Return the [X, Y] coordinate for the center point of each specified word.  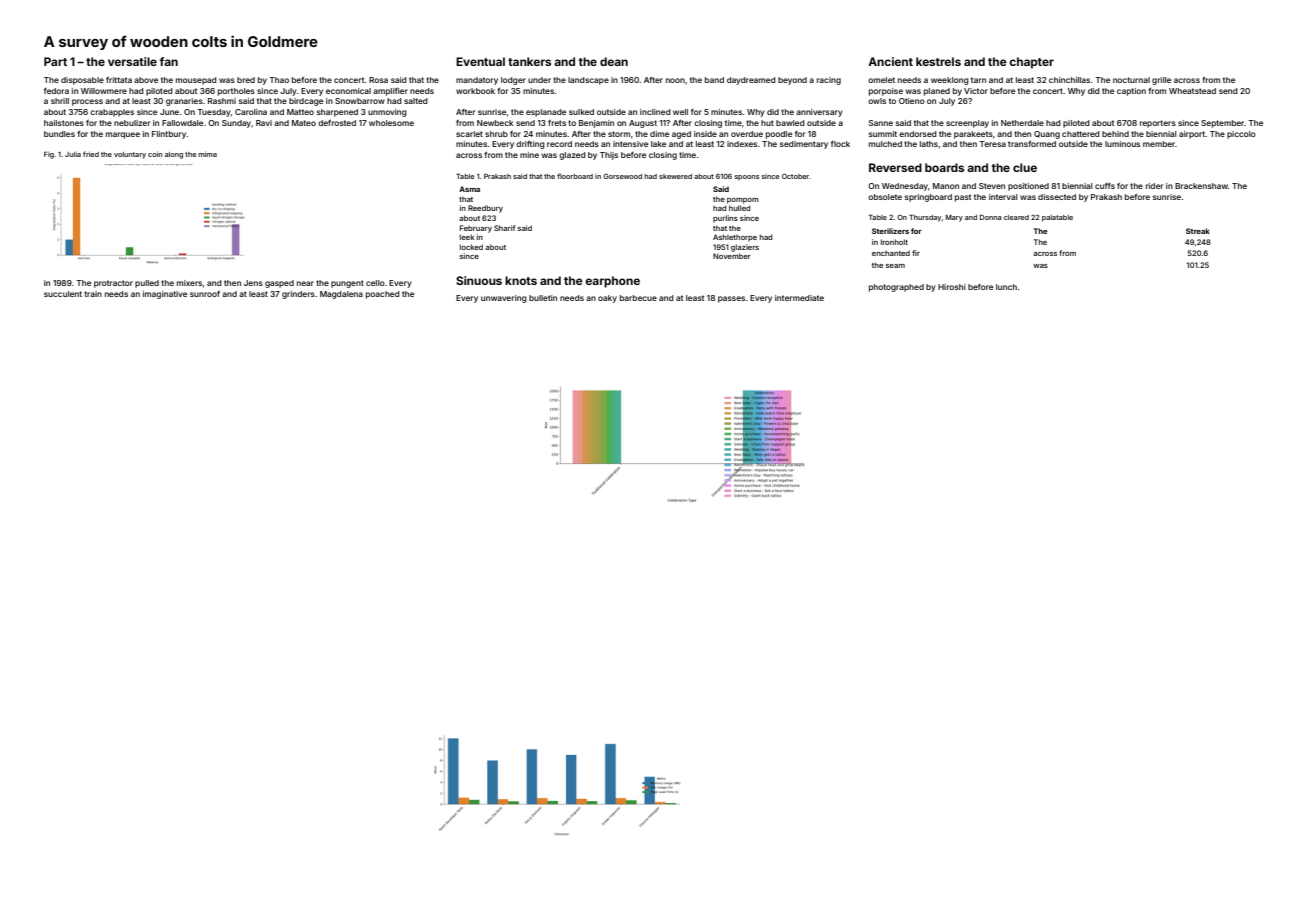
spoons [747, 177]
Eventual [480, 61]
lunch [1006, 287]
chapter [1031, 63]
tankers [529, 61]
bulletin [543, 298]
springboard [928, 198]
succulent [63, 294]
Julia [73, 154]
